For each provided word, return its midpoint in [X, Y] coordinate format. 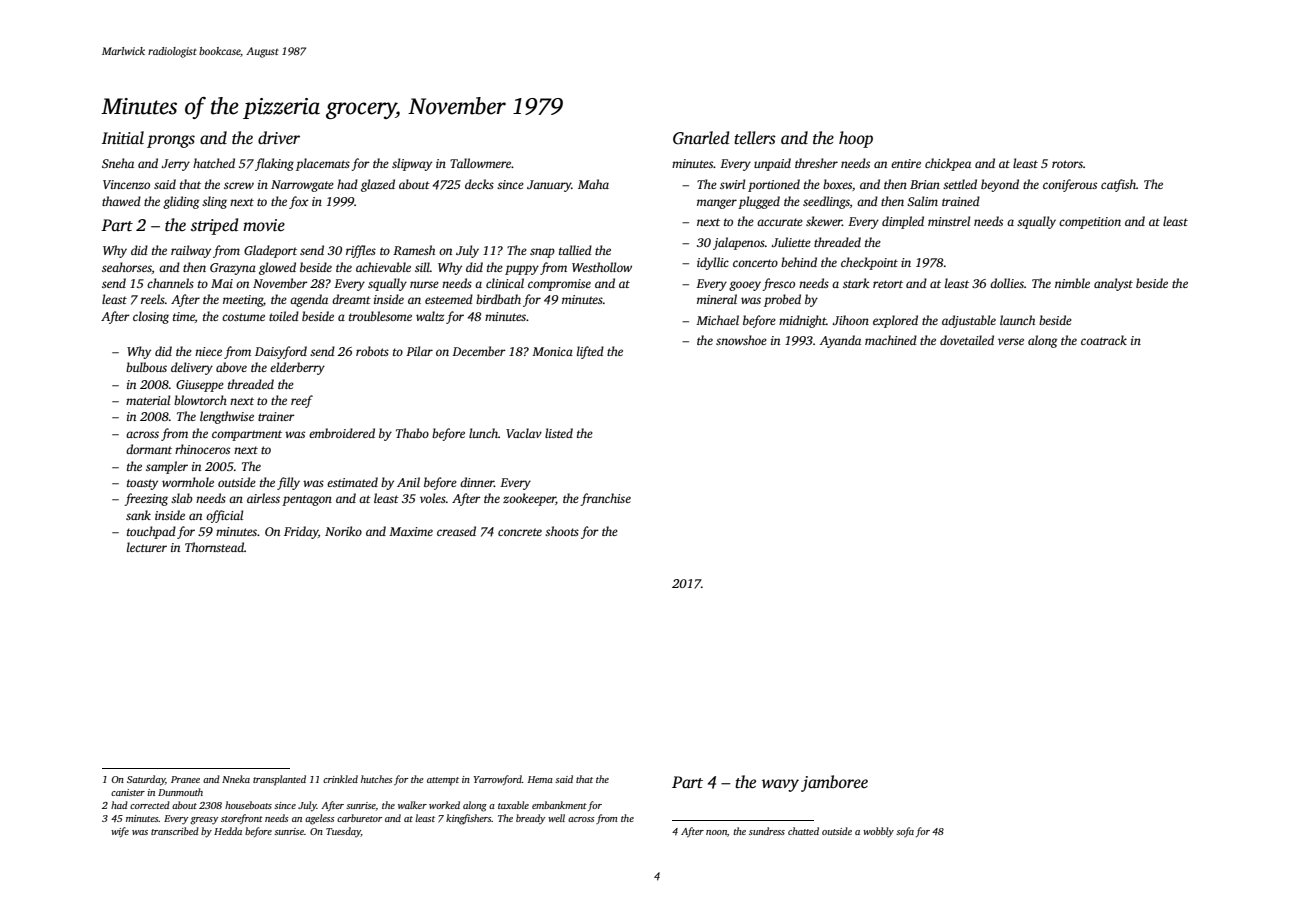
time [184, 316]
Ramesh [414, 250]
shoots [562, 531]
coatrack [1104, 340]
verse [1011, 341]
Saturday [146, 780]
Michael [717, 320]
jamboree [834, 783]
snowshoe [741, 340]
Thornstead [214, 547]
